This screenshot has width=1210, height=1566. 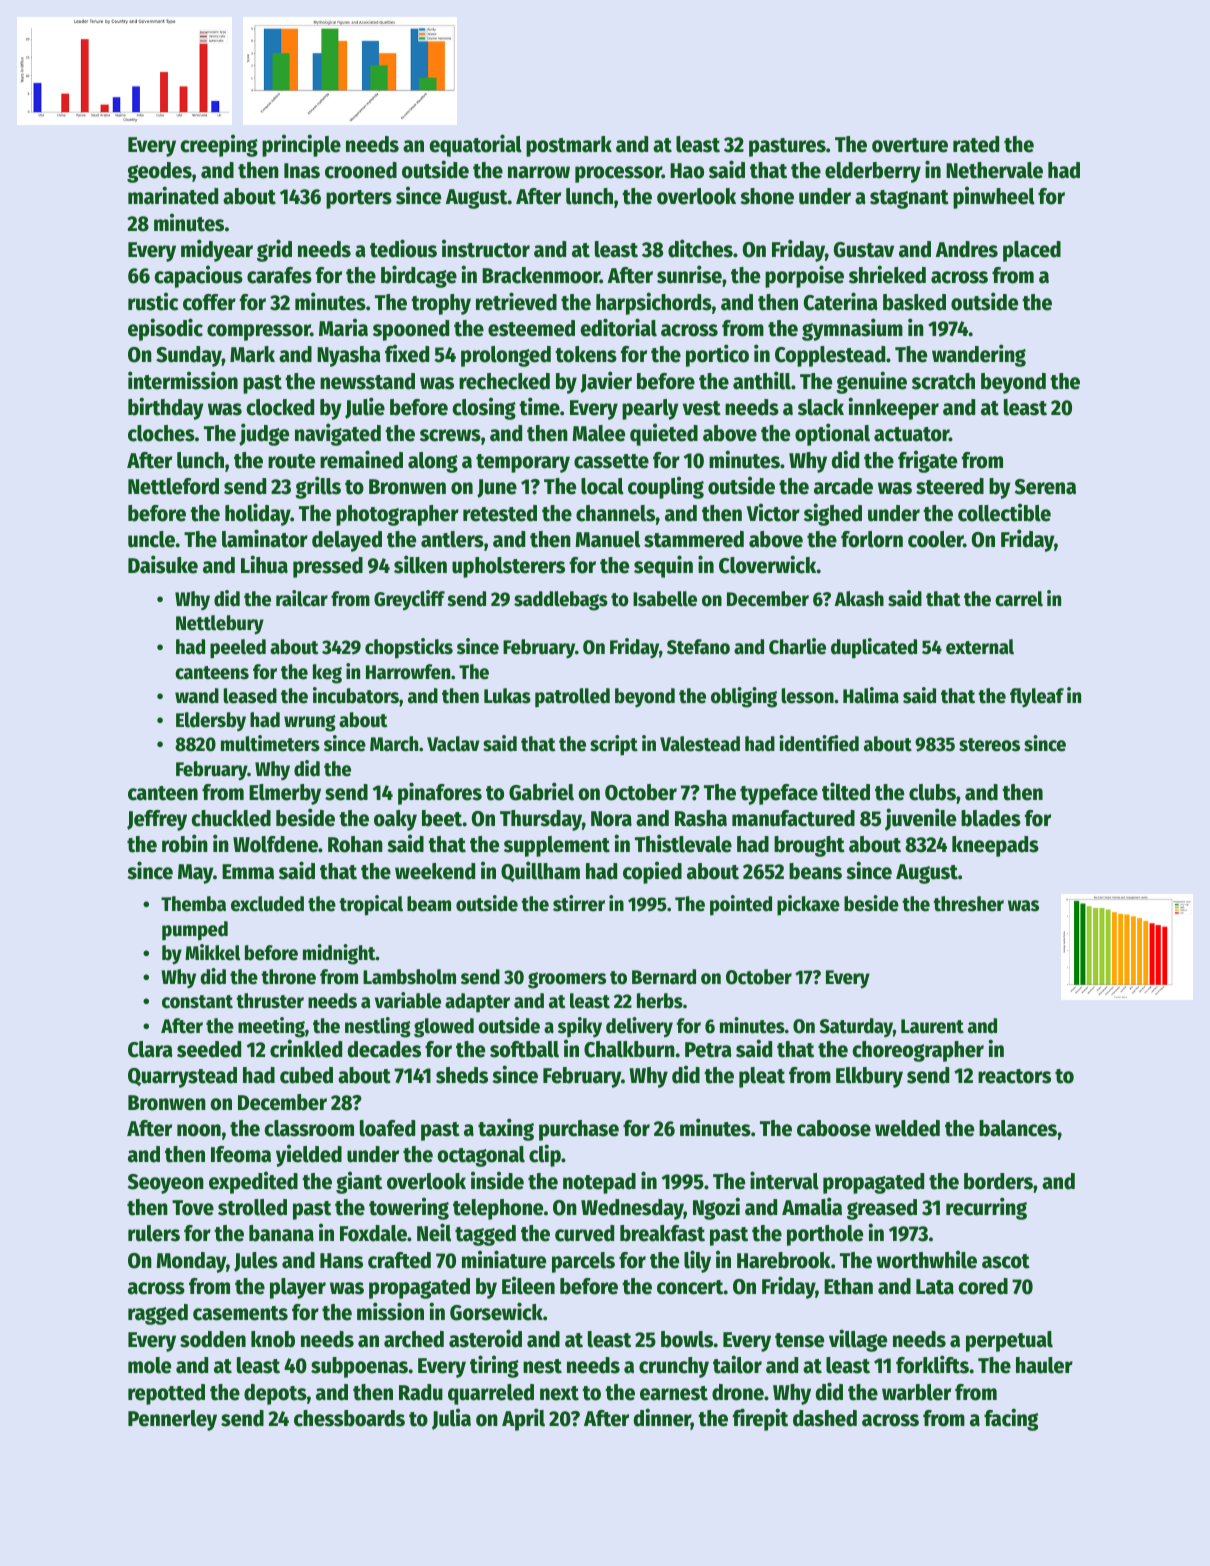 What do you see at coordinates (599, 1183) in the screenshot?
I see `notepad` at bounding box center [599, 1183].
